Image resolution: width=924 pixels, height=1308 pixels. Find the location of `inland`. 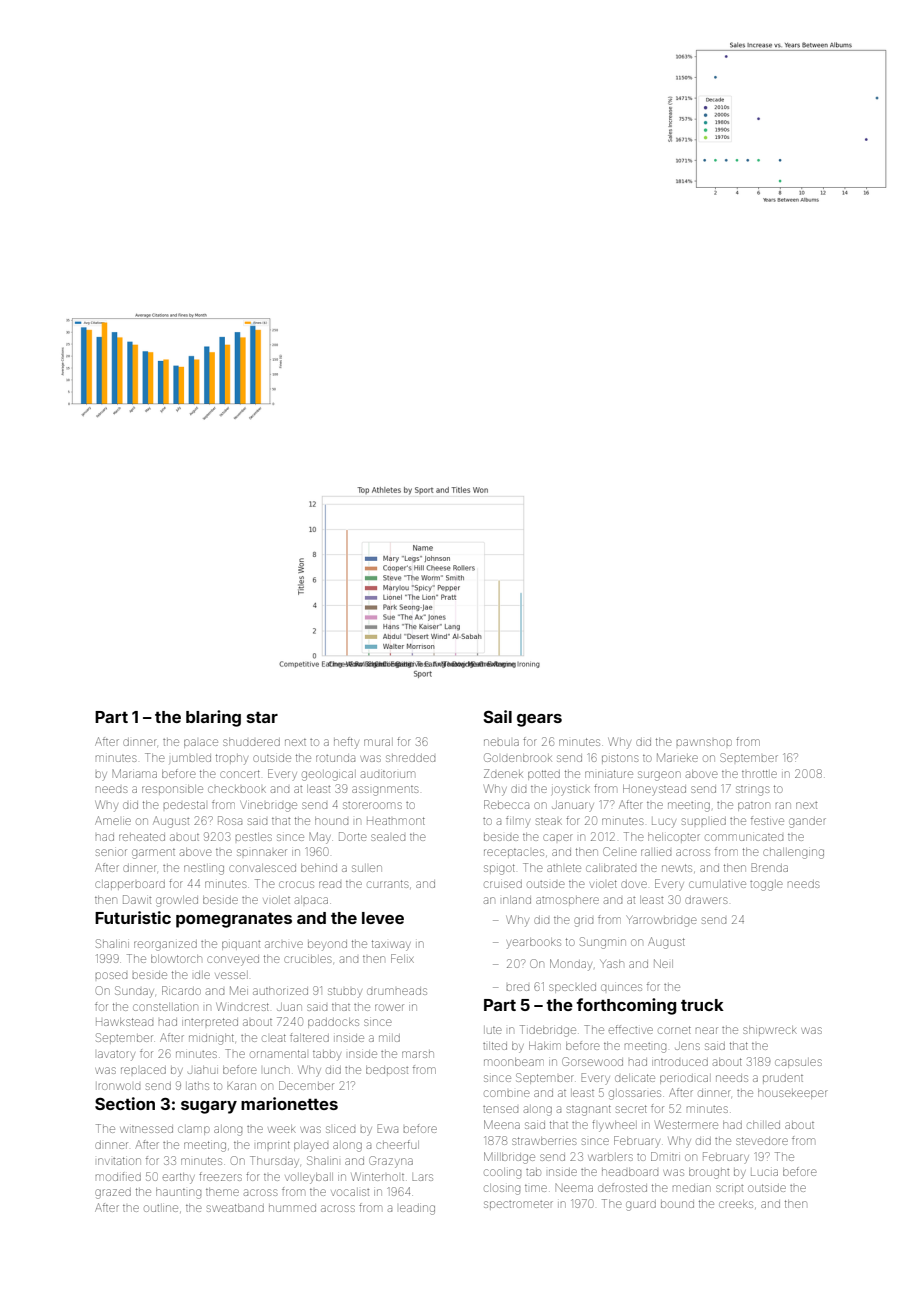

inland is located at coordinates (517, 900).
